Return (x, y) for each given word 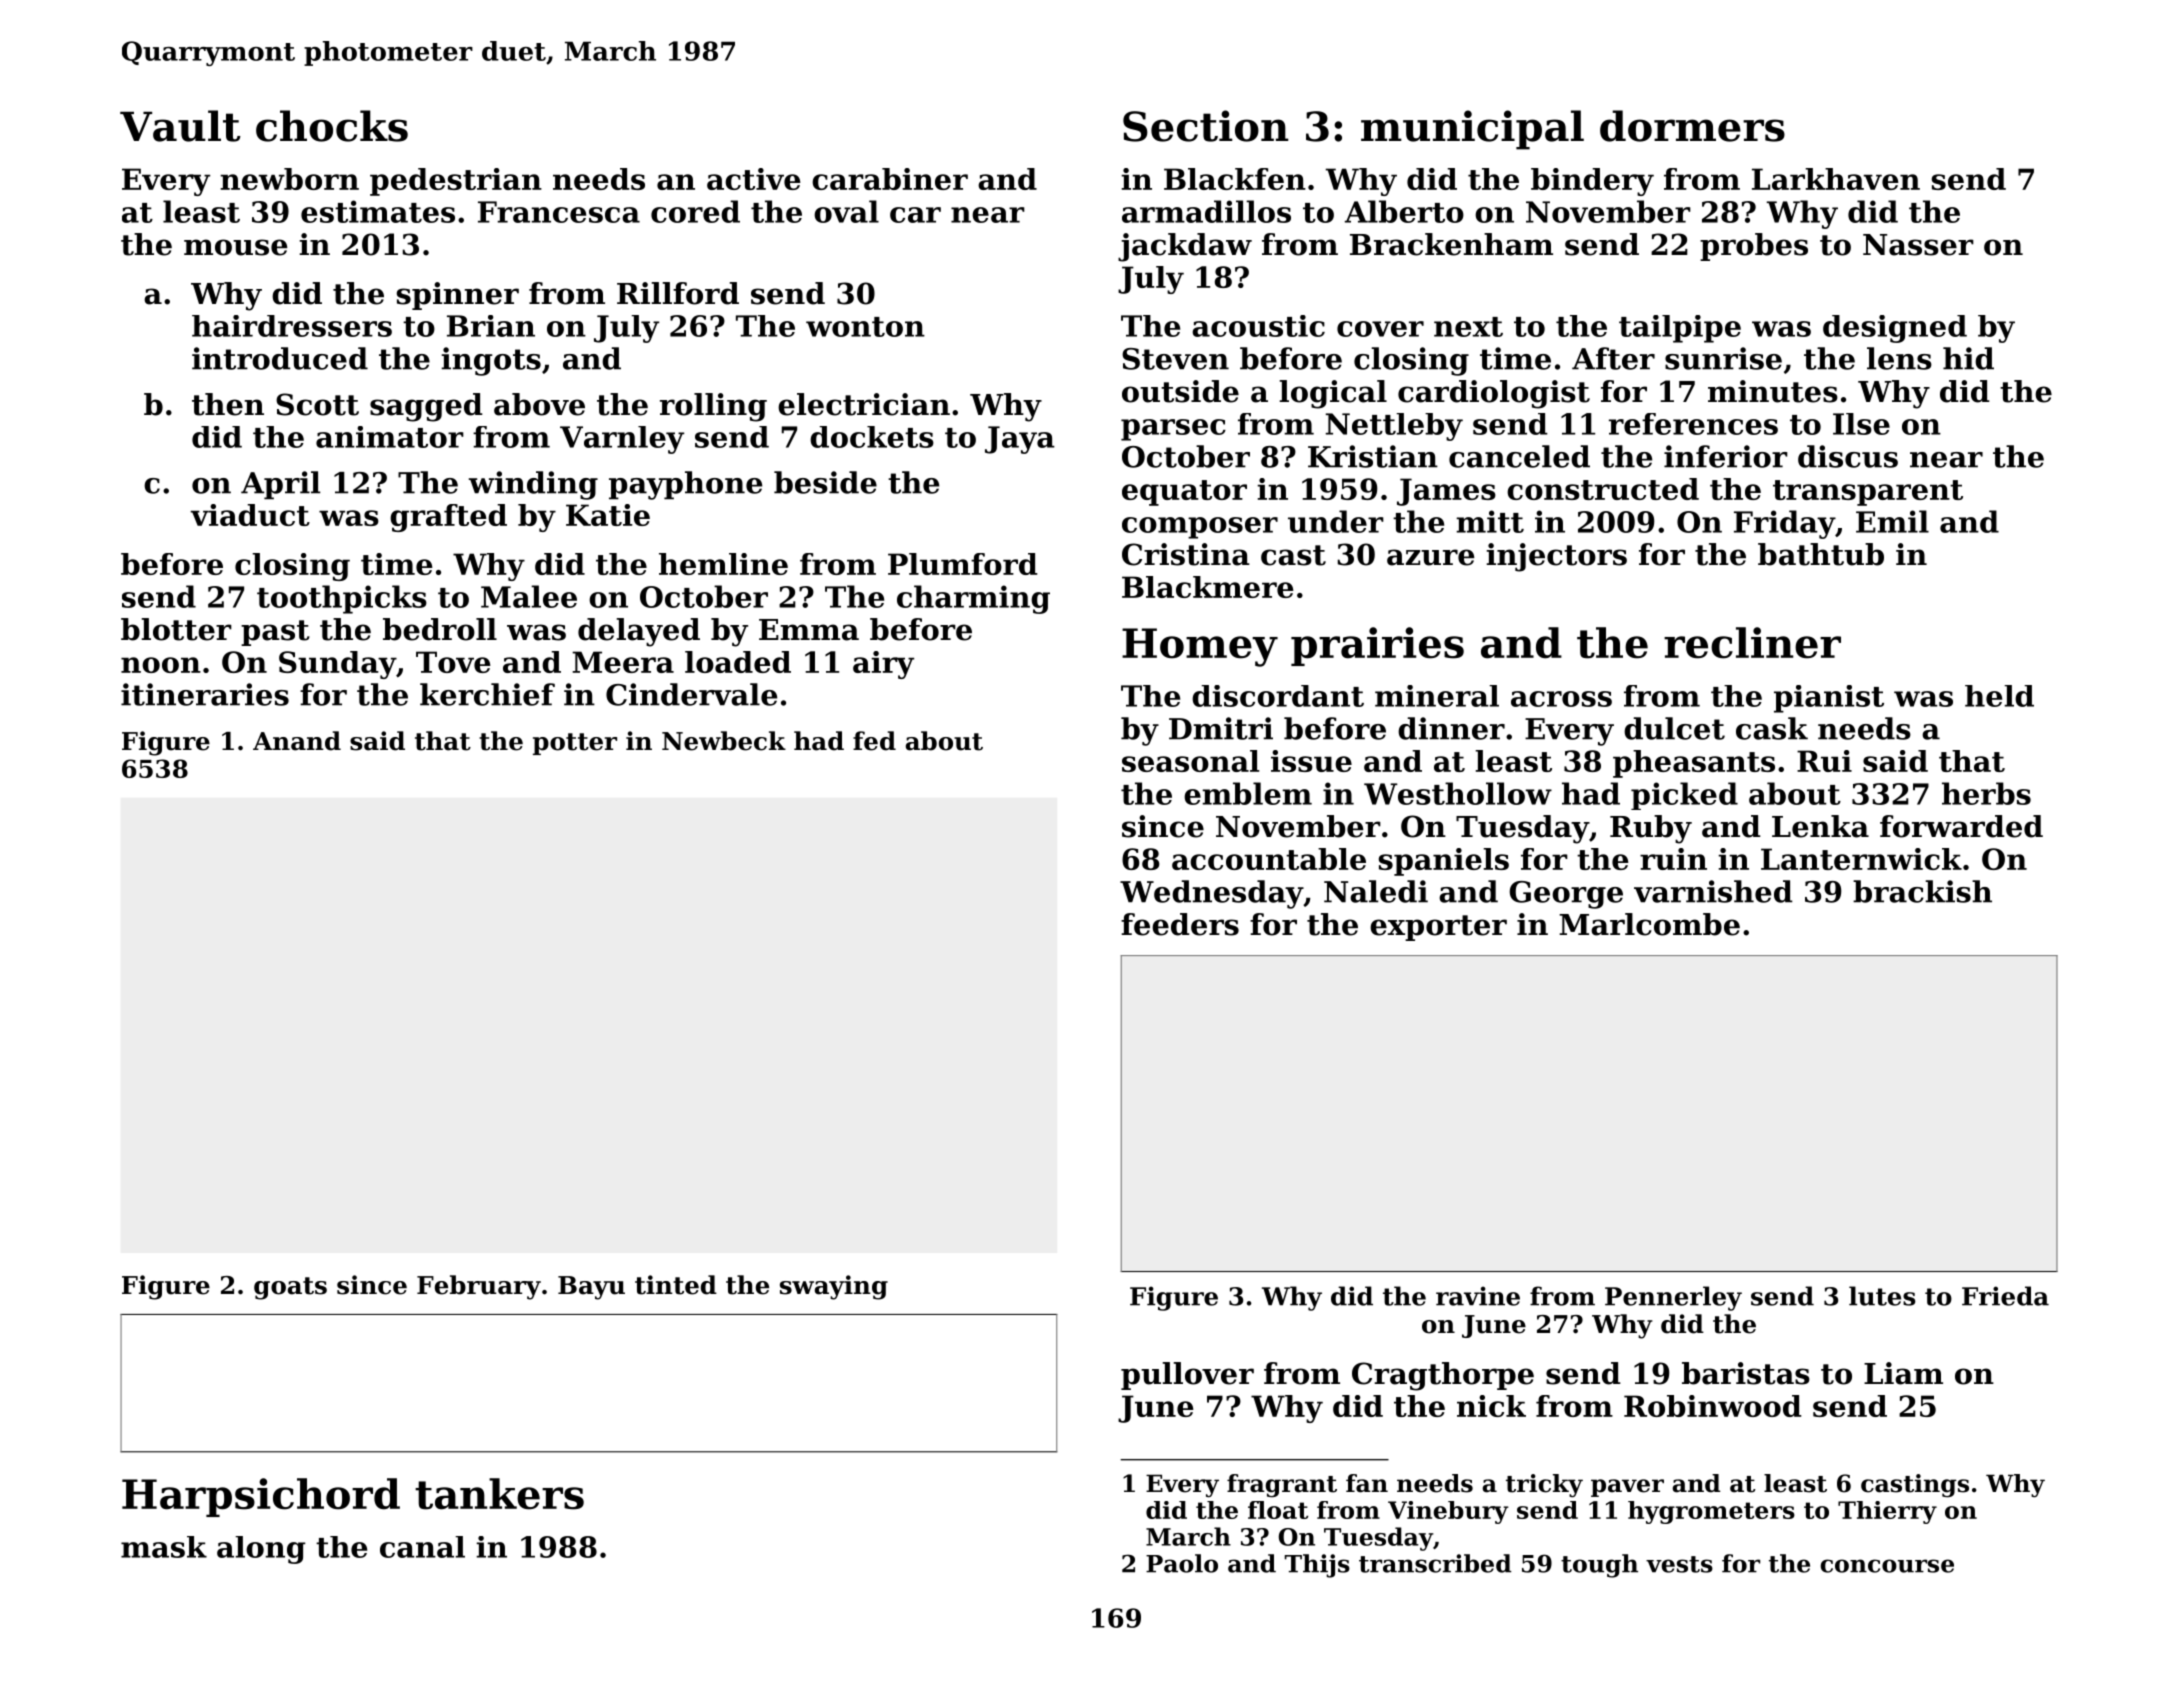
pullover (1187, 1376)
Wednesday (1211, 894)
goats (290, 1288)
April (281, 485)
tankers (499, 1494)
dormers (1692, 126)
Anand (297, 741)
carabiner (890, 179)
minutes (1773, 391)
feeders (1180, 924)
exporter (1438, 928)
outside (1180, 391)
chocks (332, 126)
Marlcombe (1649, 924)
